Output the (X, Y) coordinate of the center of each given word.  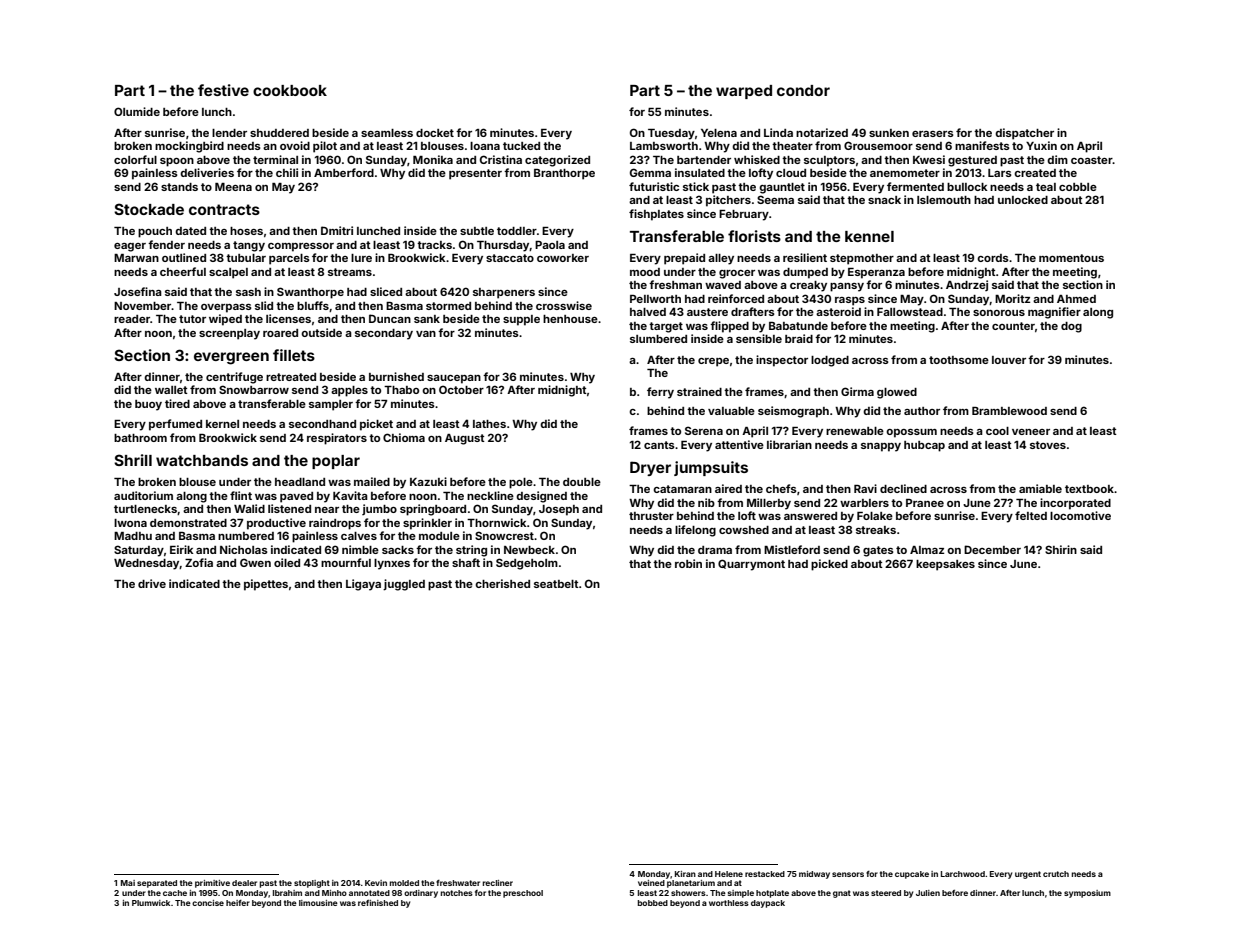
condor (803, 90)
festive (223, 90)
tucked (521, 146)
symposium (1087, 894)
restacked (765, 874)
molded (404, 883)
